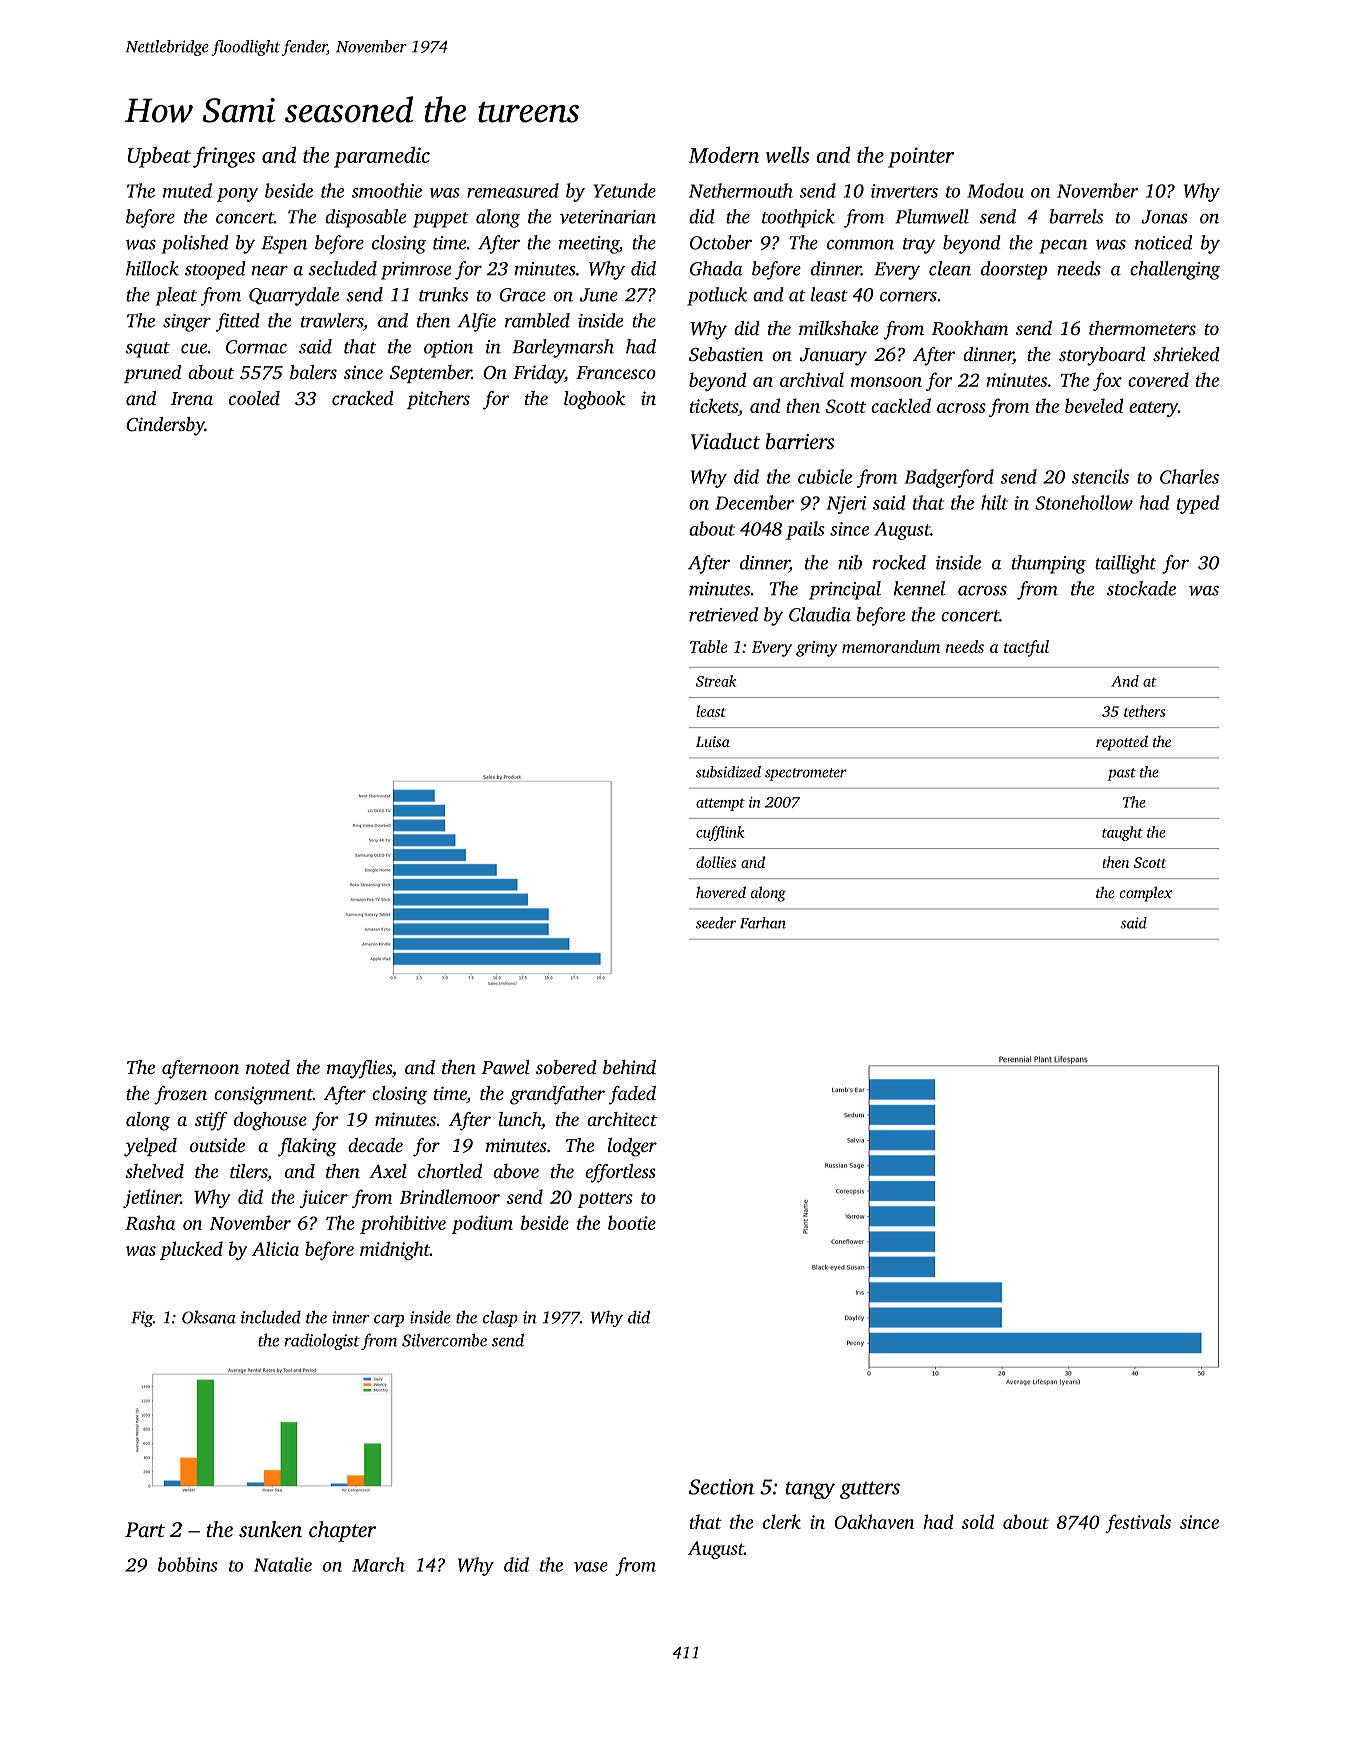  Describe the element at coordinates (870, 1490) in the page. I see `gutters` at that location.
